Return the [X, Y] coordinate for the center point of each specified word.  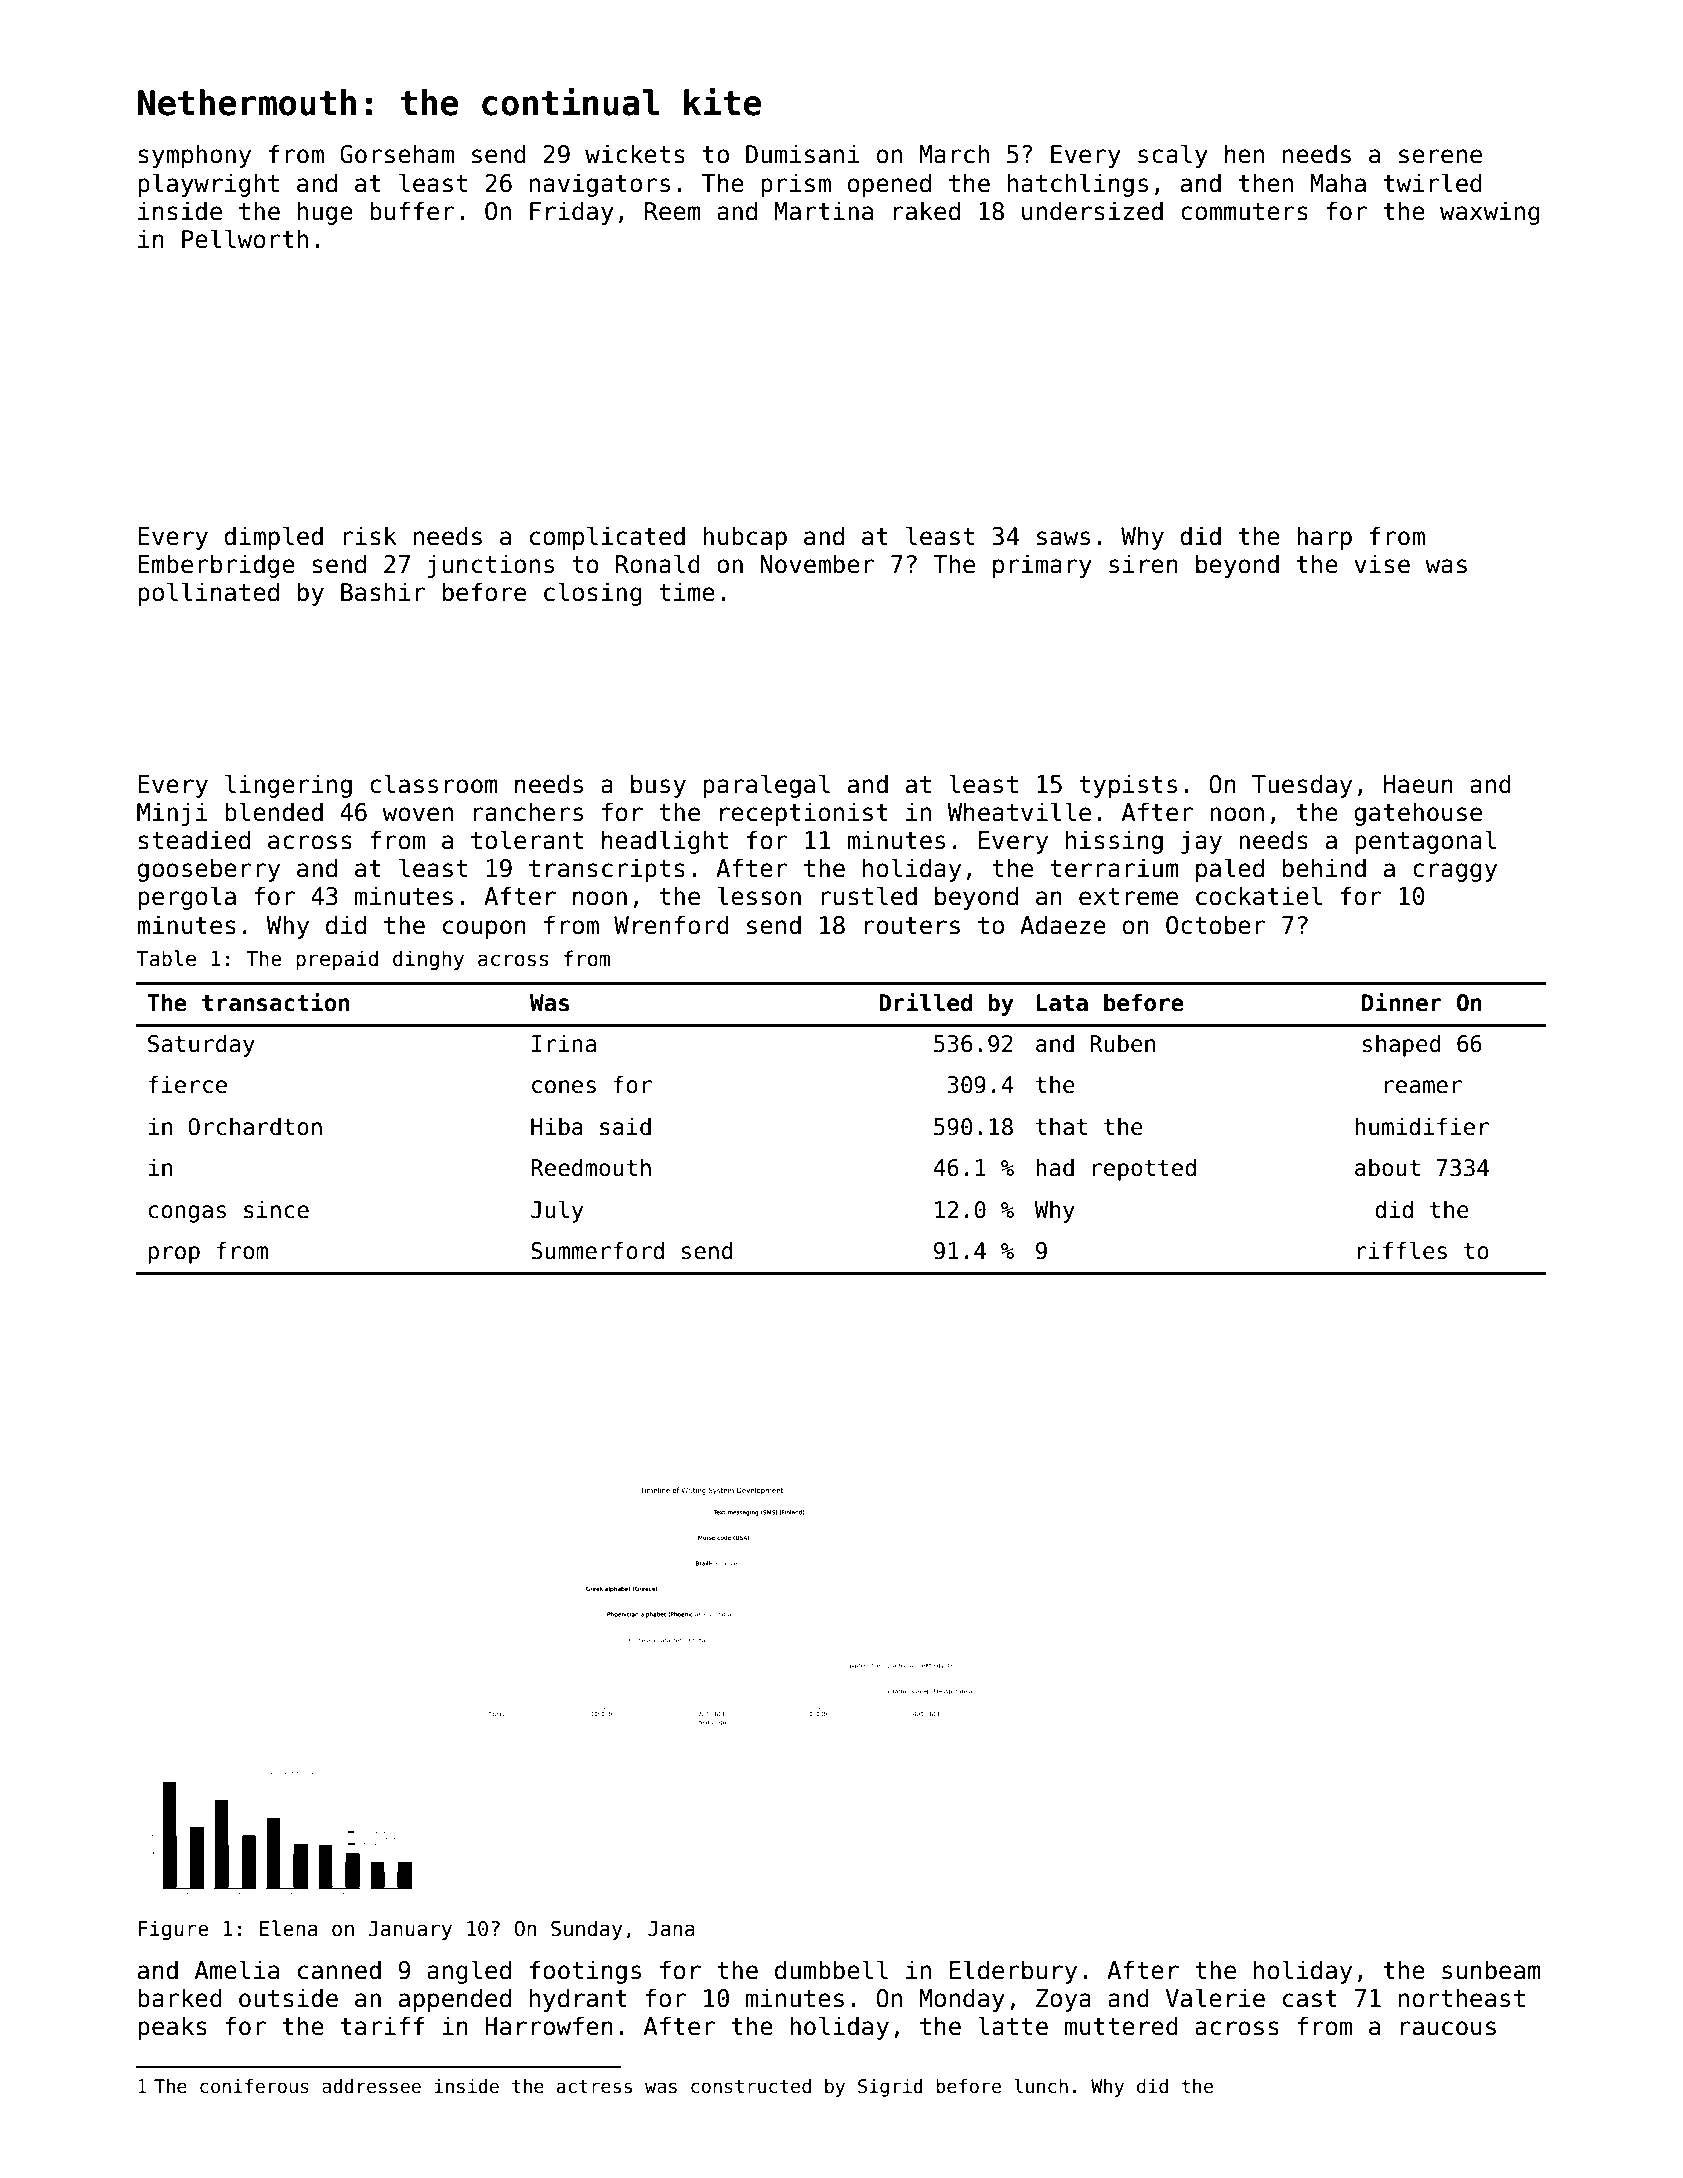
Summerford [597, 1250]
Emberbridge [216, 566]
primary [1042, 566]
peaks [172, 2028]
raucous [1448, 2028]
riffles [1402, 1250]
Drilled [925, 1002]
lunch [1041, 2086]
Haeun [1418, 784]
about [1387, 1167]
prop [174, 1255]
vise [1382, 564]
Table [166, 958]
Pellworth [245, 239]
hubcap [745, 538]
